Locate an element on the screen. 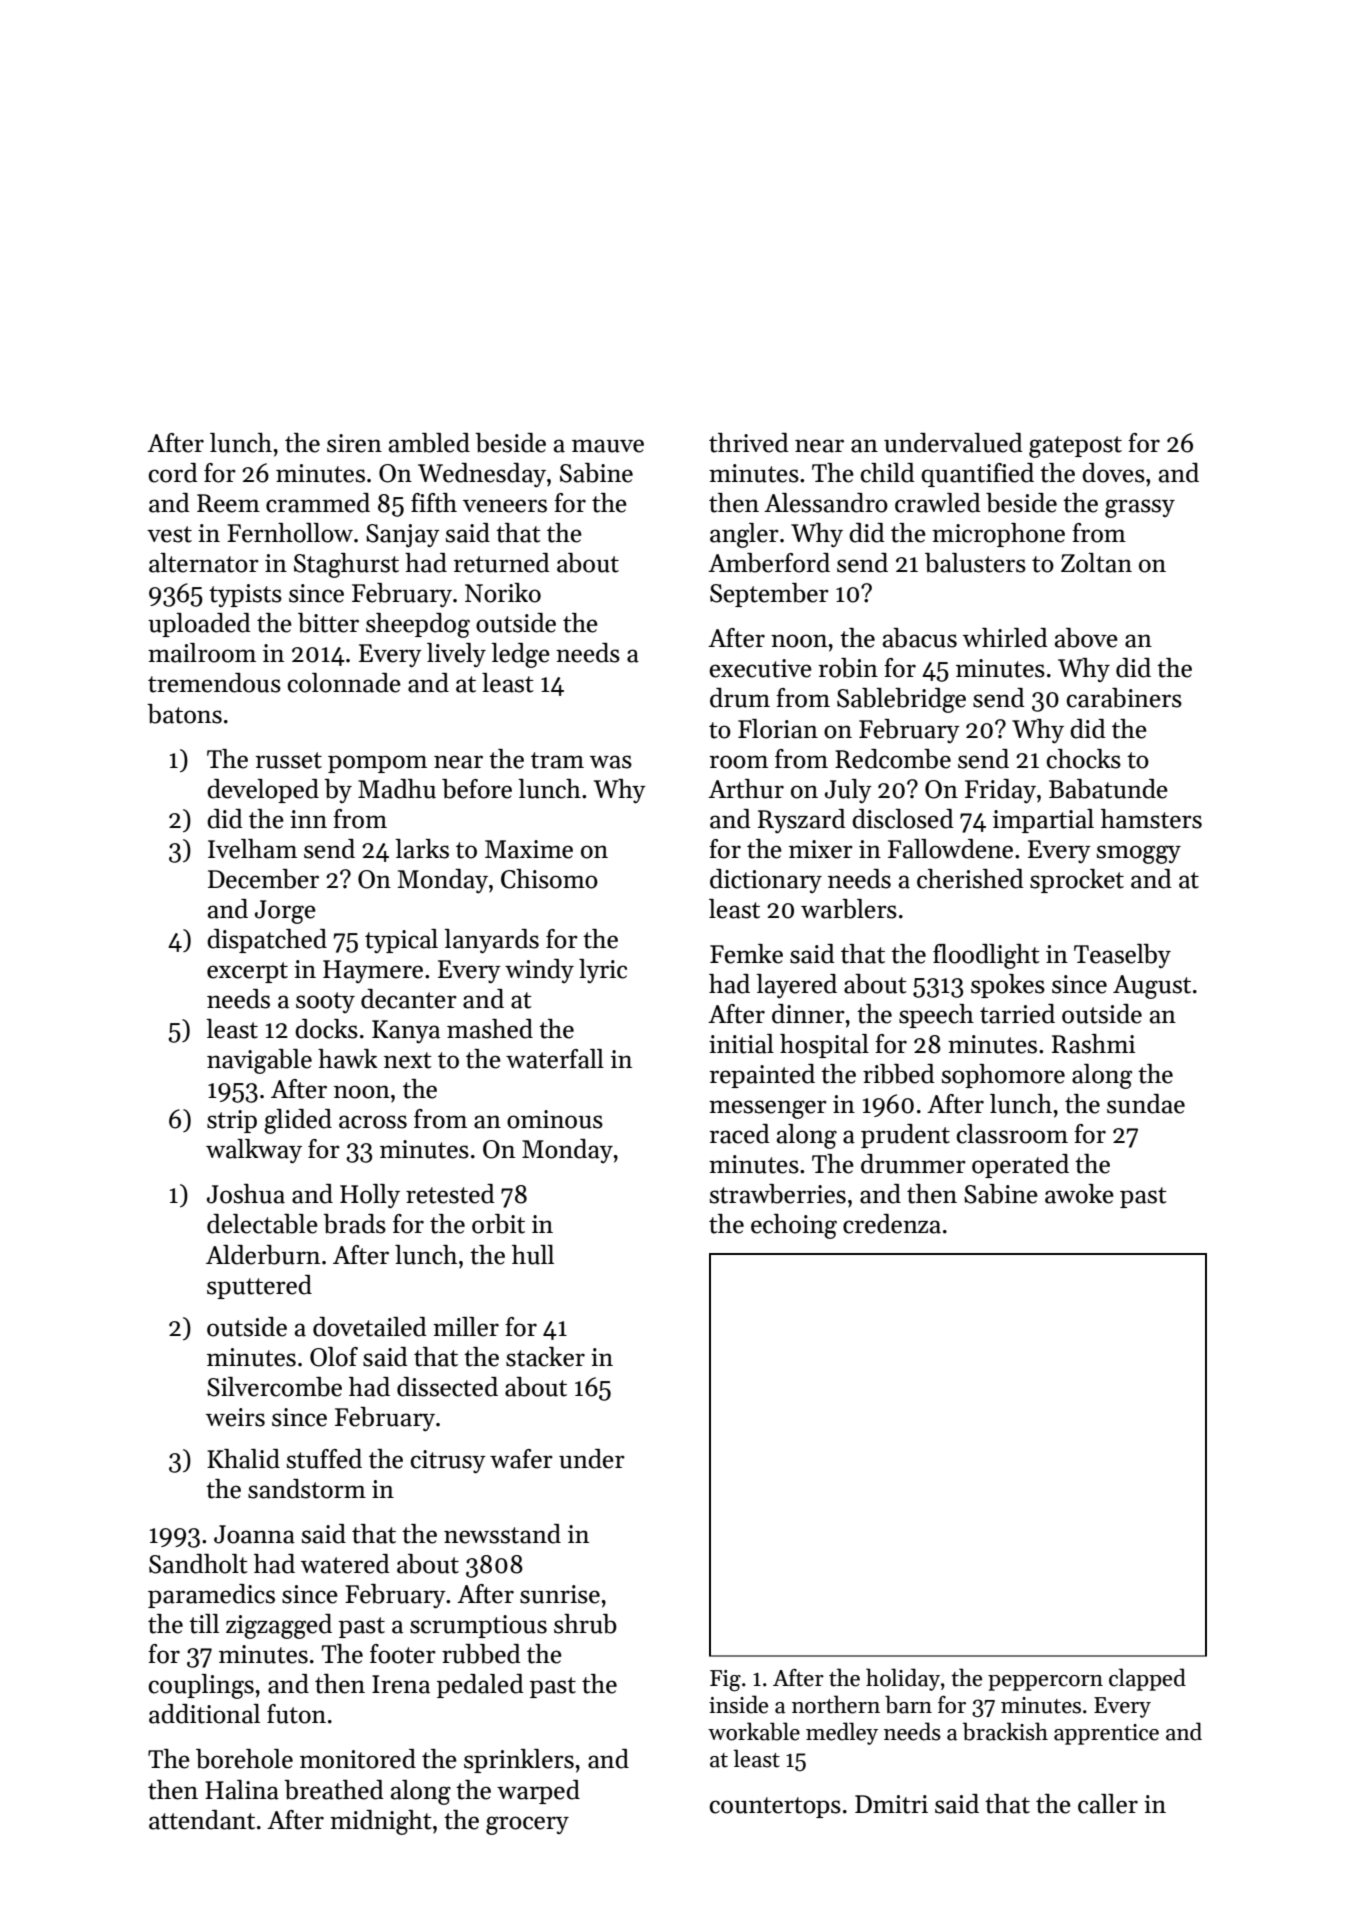 The width and height of the screenshot is (1355, 1917). mixer is located at coordinates (821, 849).
